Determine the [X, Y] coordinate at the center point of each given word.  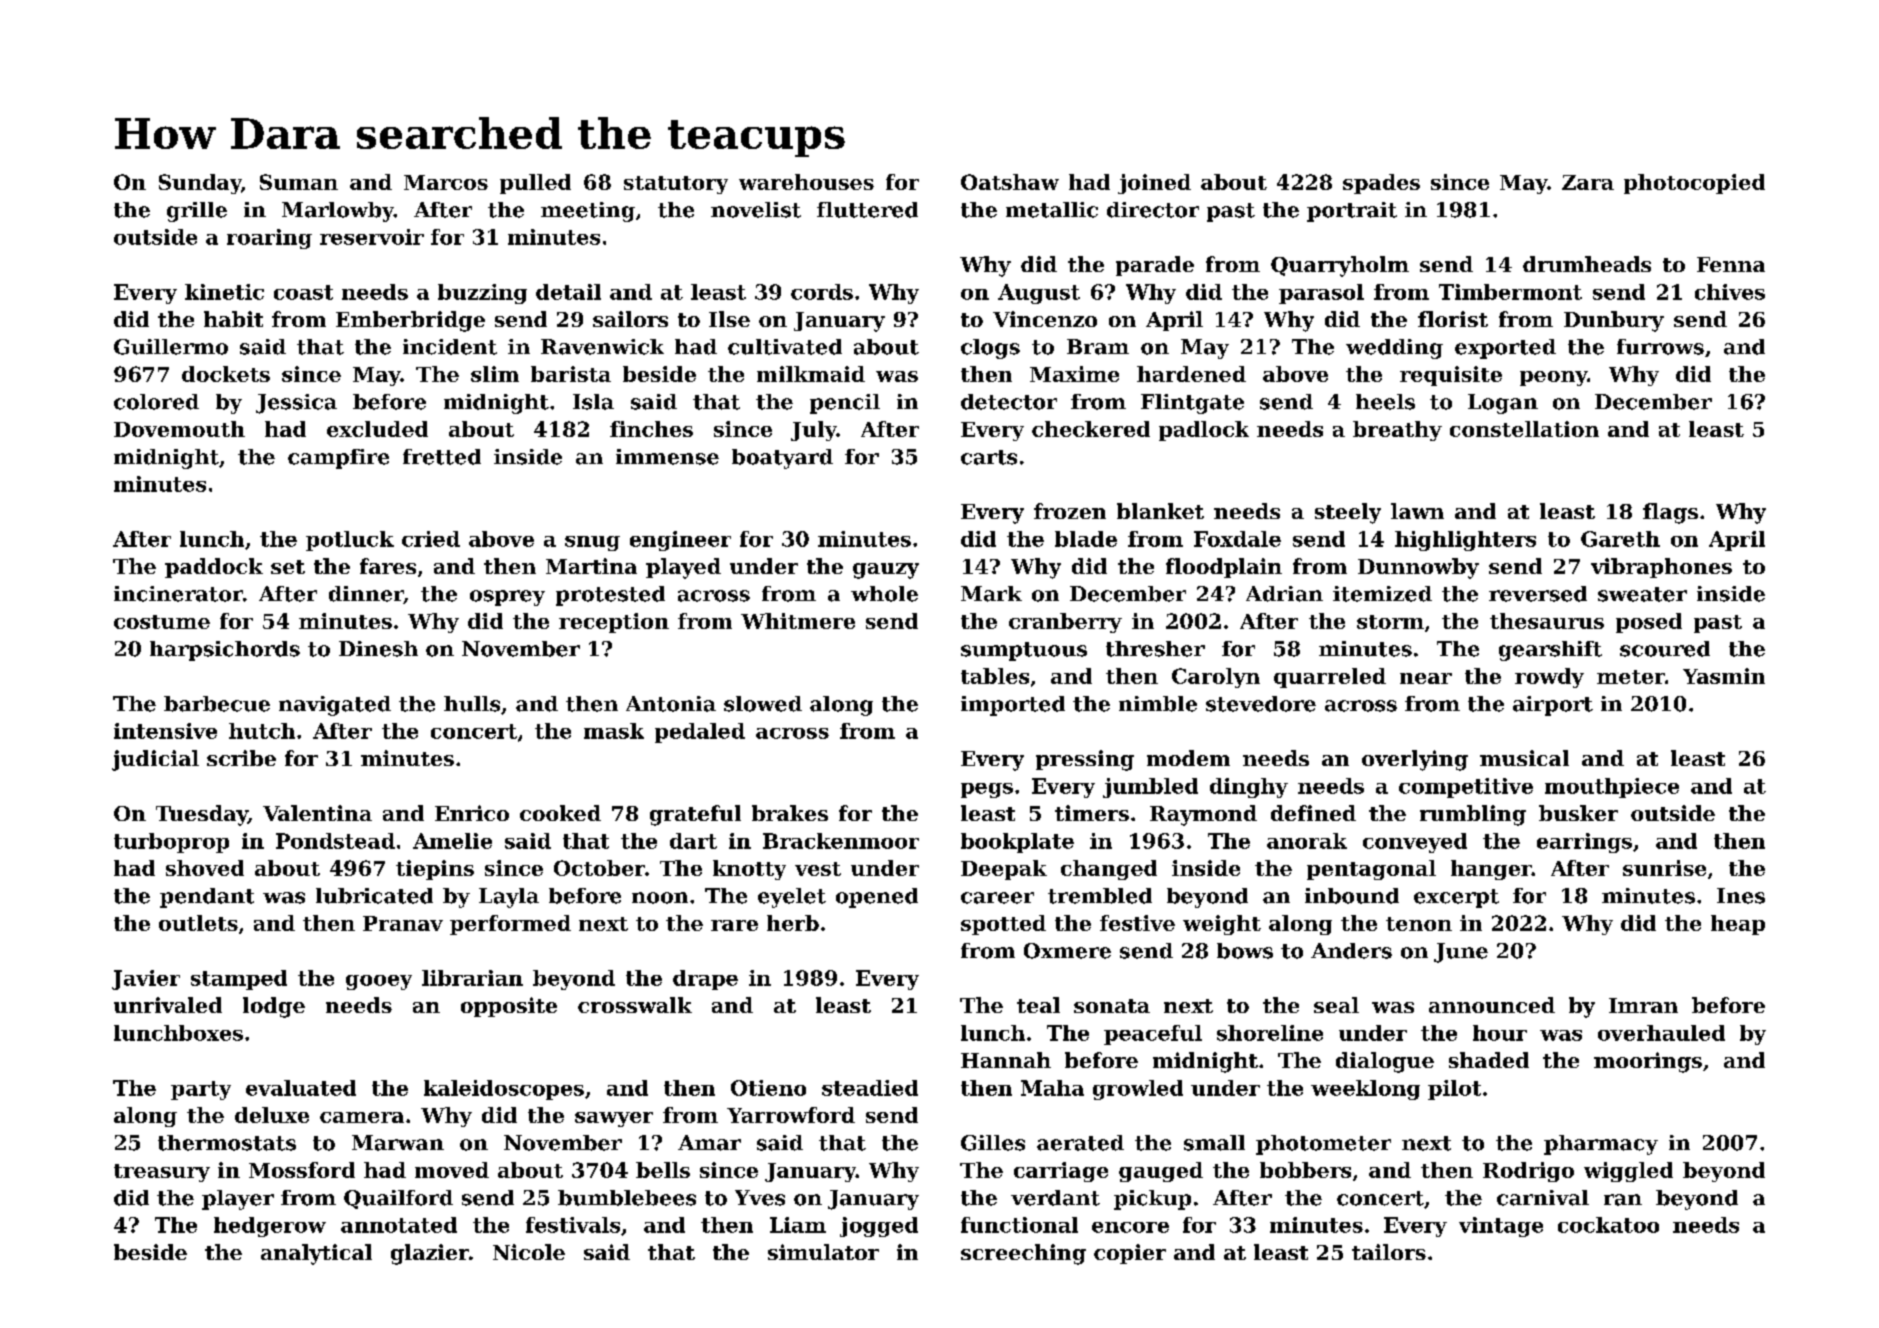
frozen [1070, 511]
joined [1154, 184]
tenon [1419, 924]
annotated [399, 1225]
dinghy [1249, 788]
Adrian [1284, 594]
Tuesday [202, 815]
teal [1038, 1005]
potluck [350, 541]
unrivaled [168, 1005]
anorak [1307, 841]
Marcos [446, 182]
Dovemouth [179, 429]
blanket [1160, 511]
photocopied [1694, 184]
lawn [1417, 511]
